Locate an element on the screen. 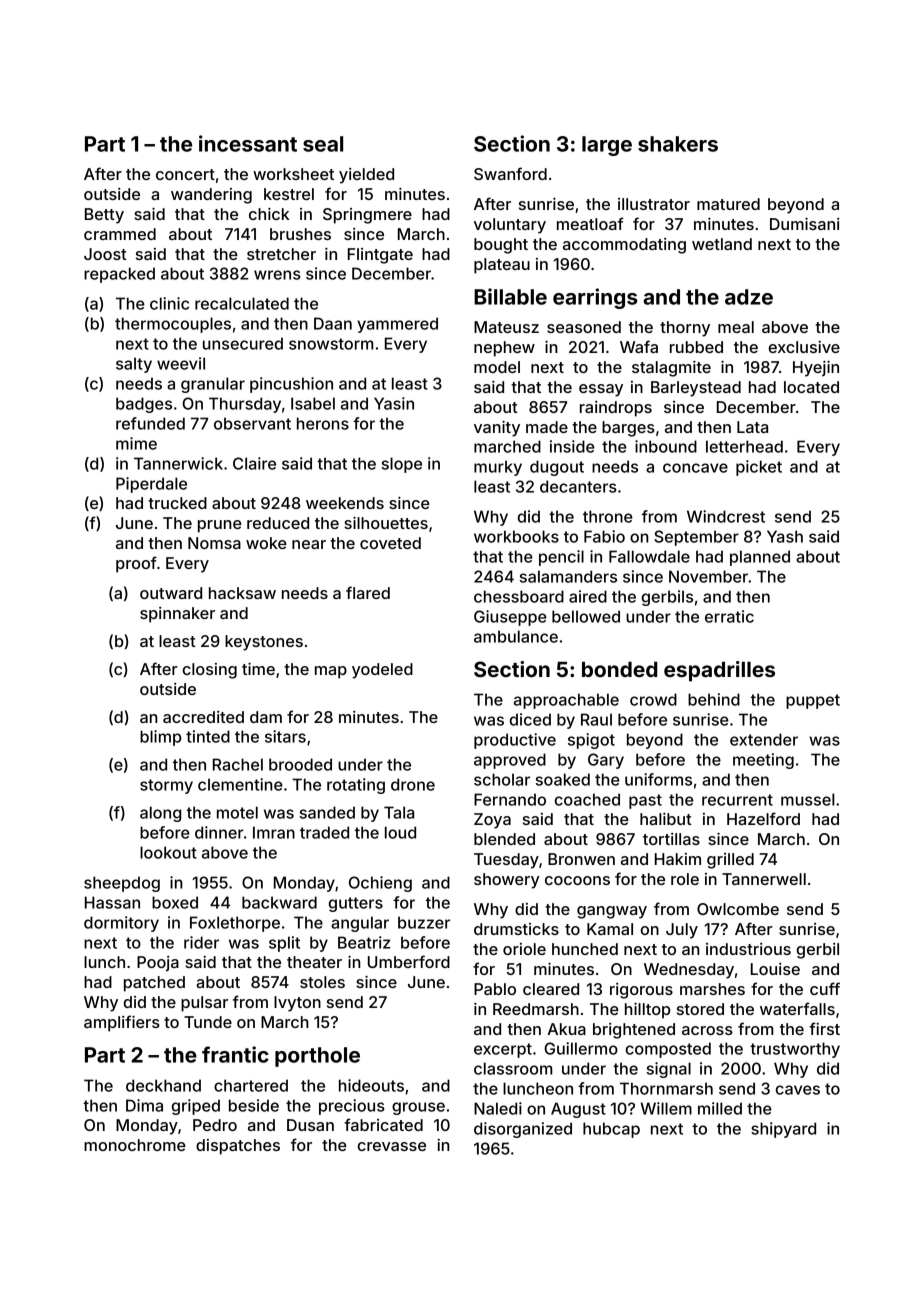  stored is located at coordinates (700, 1009).
